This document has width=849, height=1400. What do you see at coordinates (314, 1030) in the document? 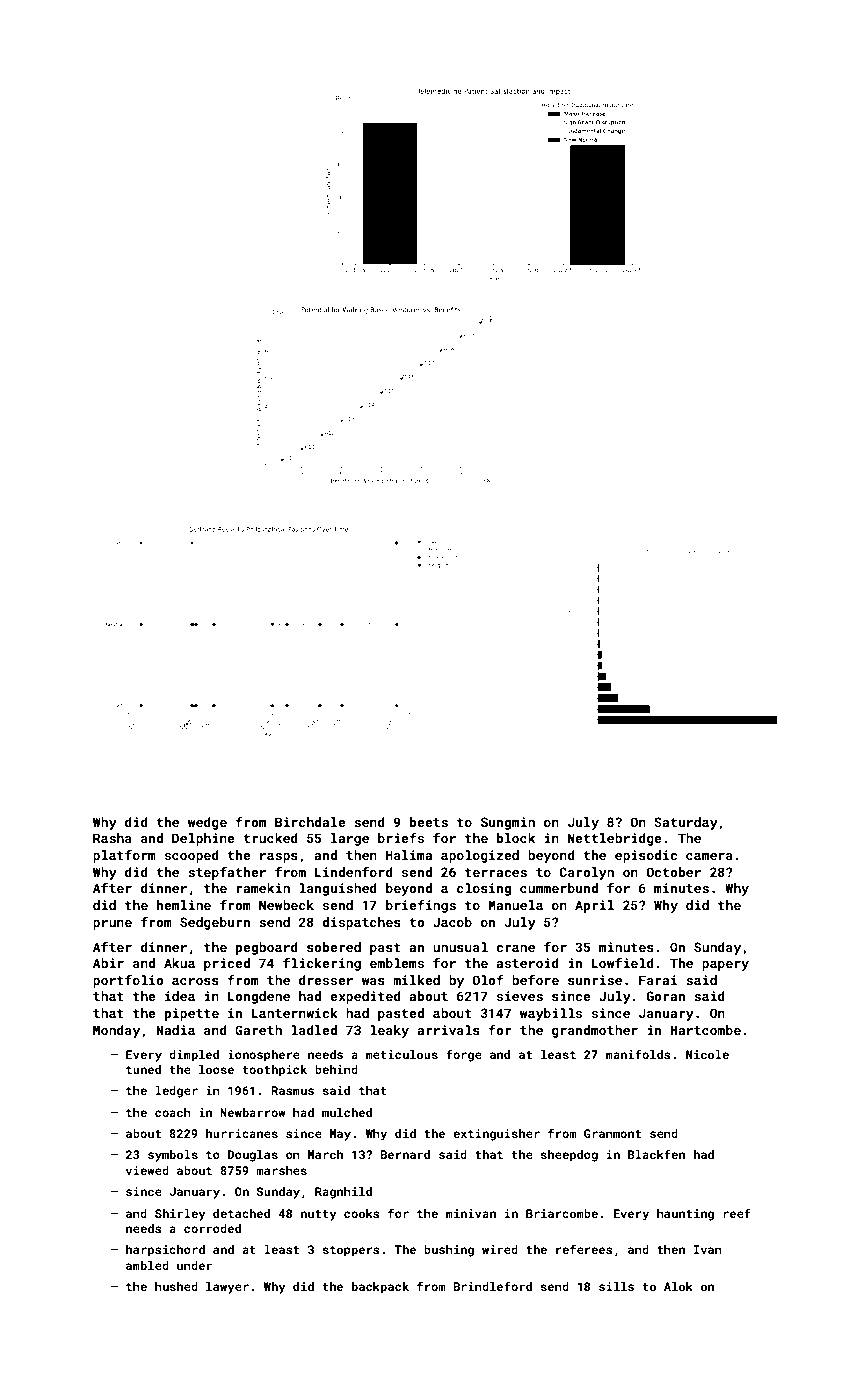
I see `ladled` at bounding box center [314, 1030].
